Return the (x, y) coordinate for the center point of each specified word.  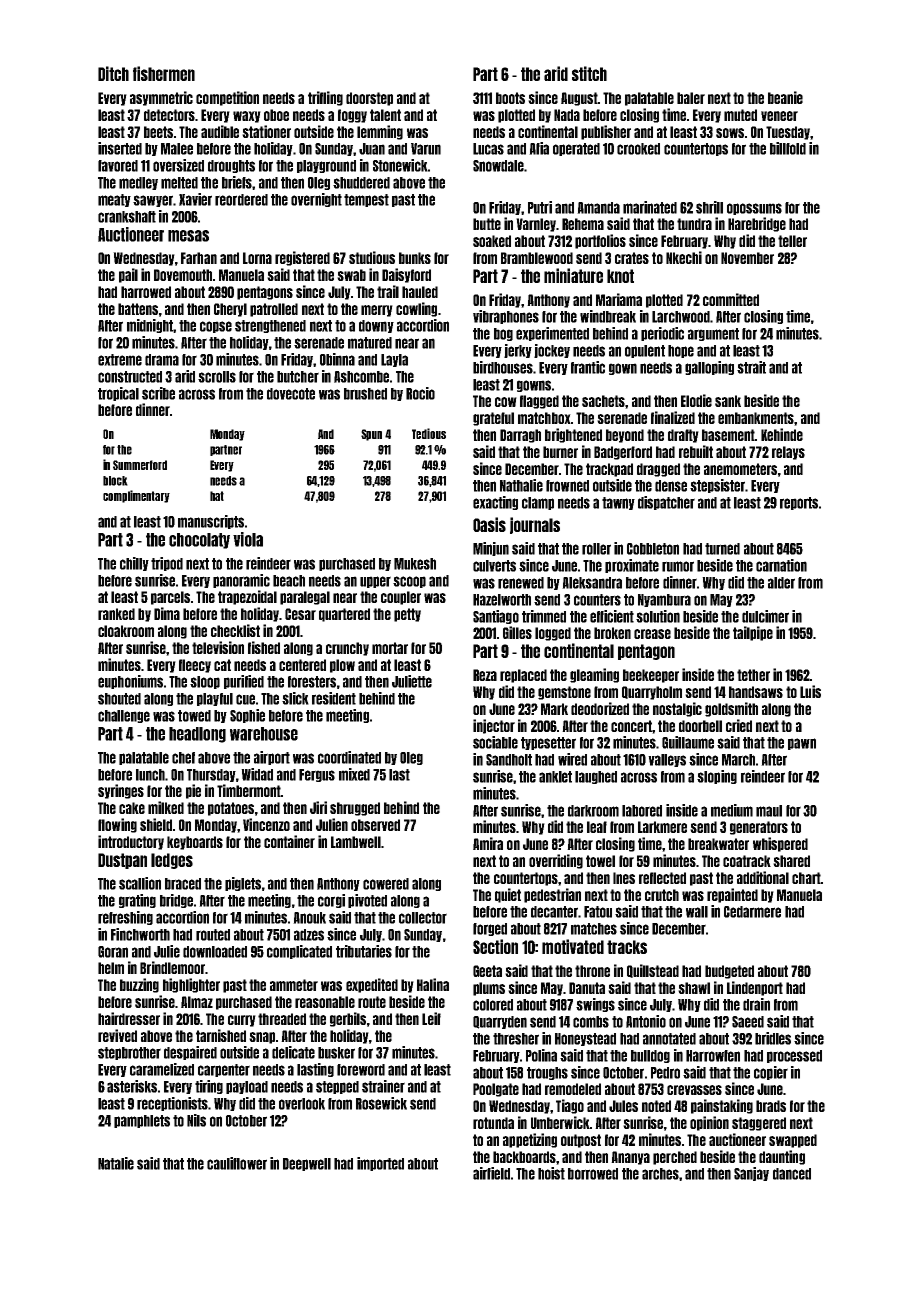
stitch (589, 73)
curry (242, 1021)
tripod (167, 564)
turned (722, 549)
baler (691, 98)
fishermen (164, 73)
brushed (365, 394)
